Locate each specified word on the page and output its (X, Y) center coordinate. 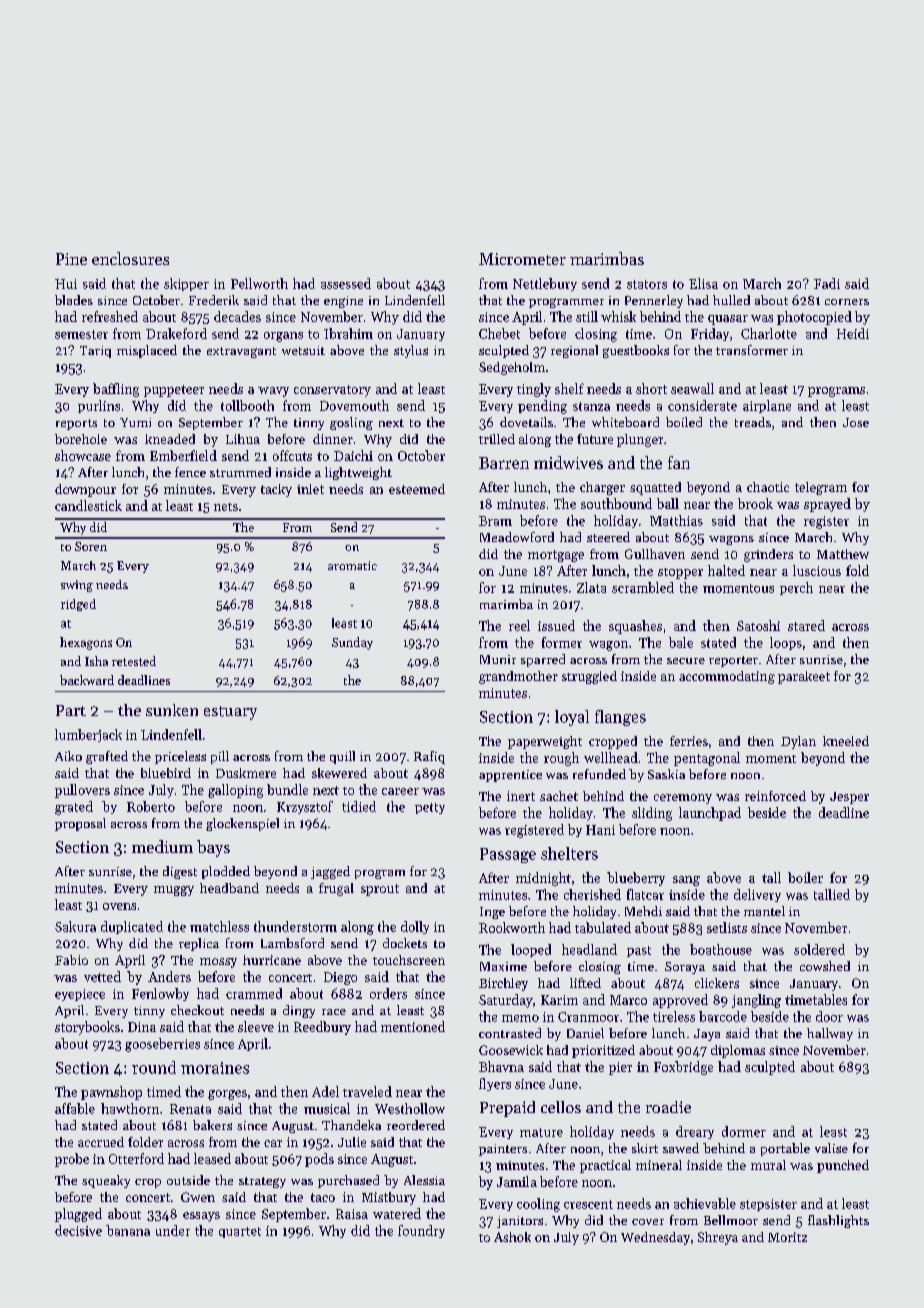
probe (72, 1160)
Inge (492, 913)
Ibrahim (348, 333)
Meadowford (517, 537)
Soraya (685, 968)
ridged (78, 605)
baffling (116, 390)
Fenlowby (160, 994)
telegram (821, 488)
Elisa (703, 283)
